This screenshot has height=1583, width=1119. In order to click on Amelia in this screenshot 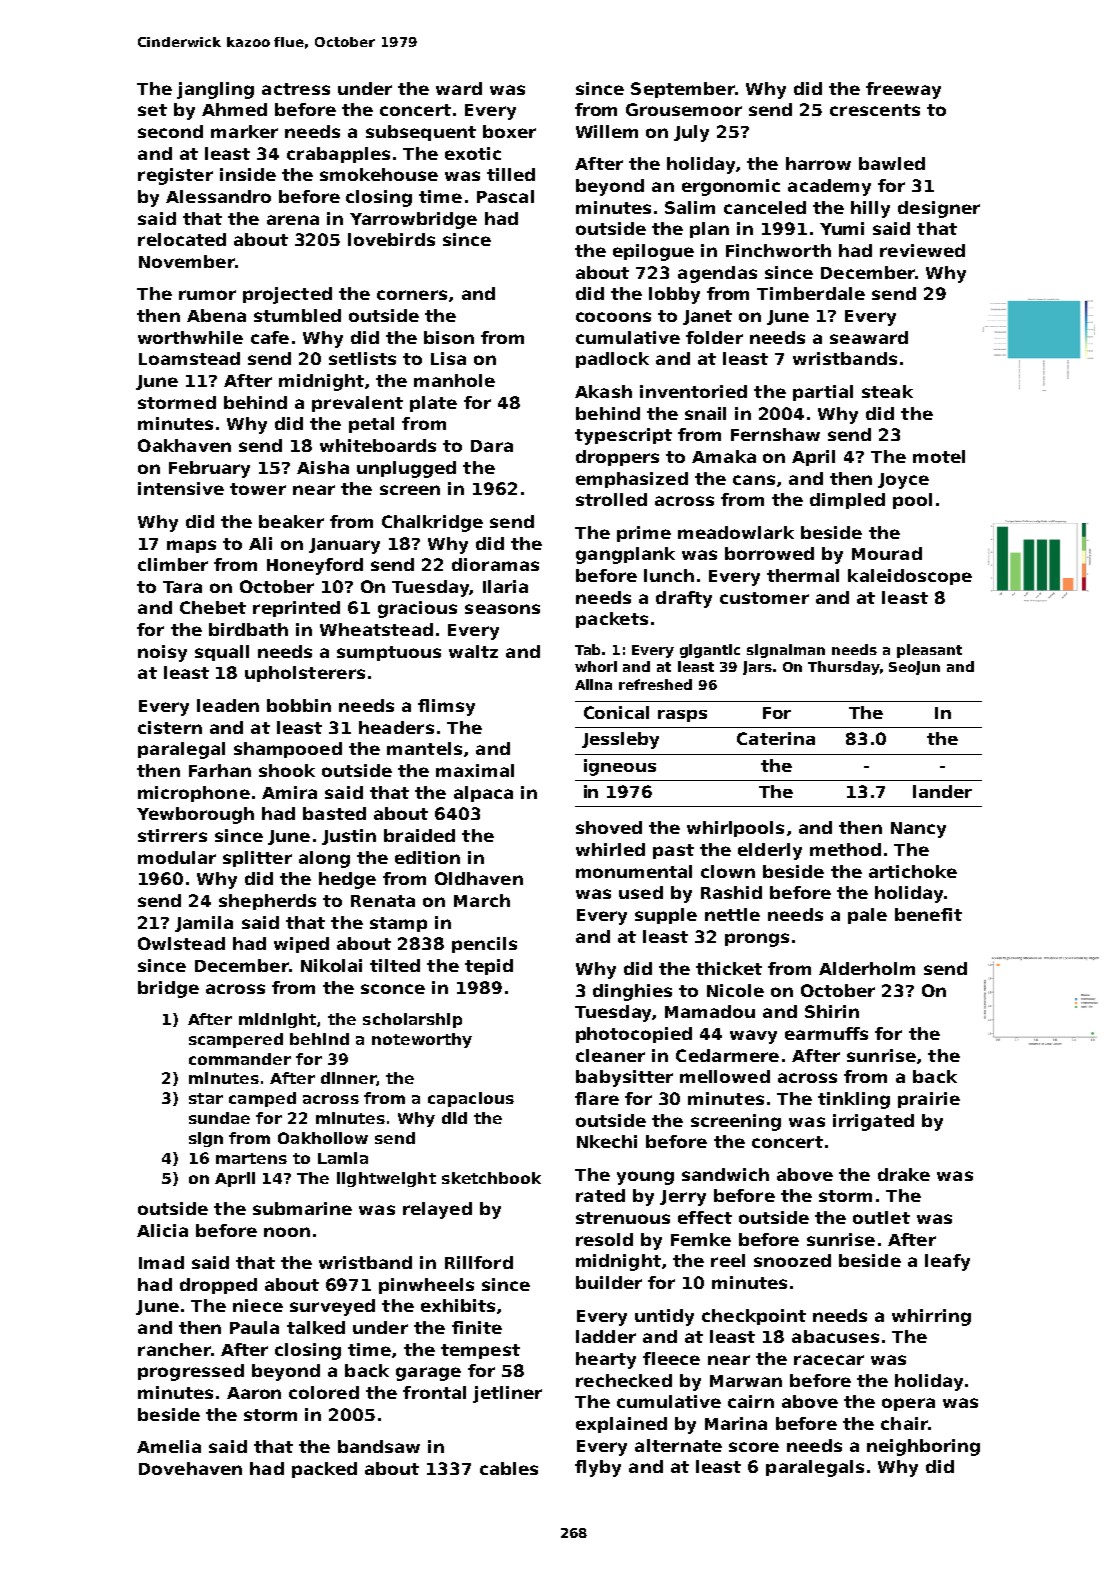, I will do `click(169, 1446)`.
